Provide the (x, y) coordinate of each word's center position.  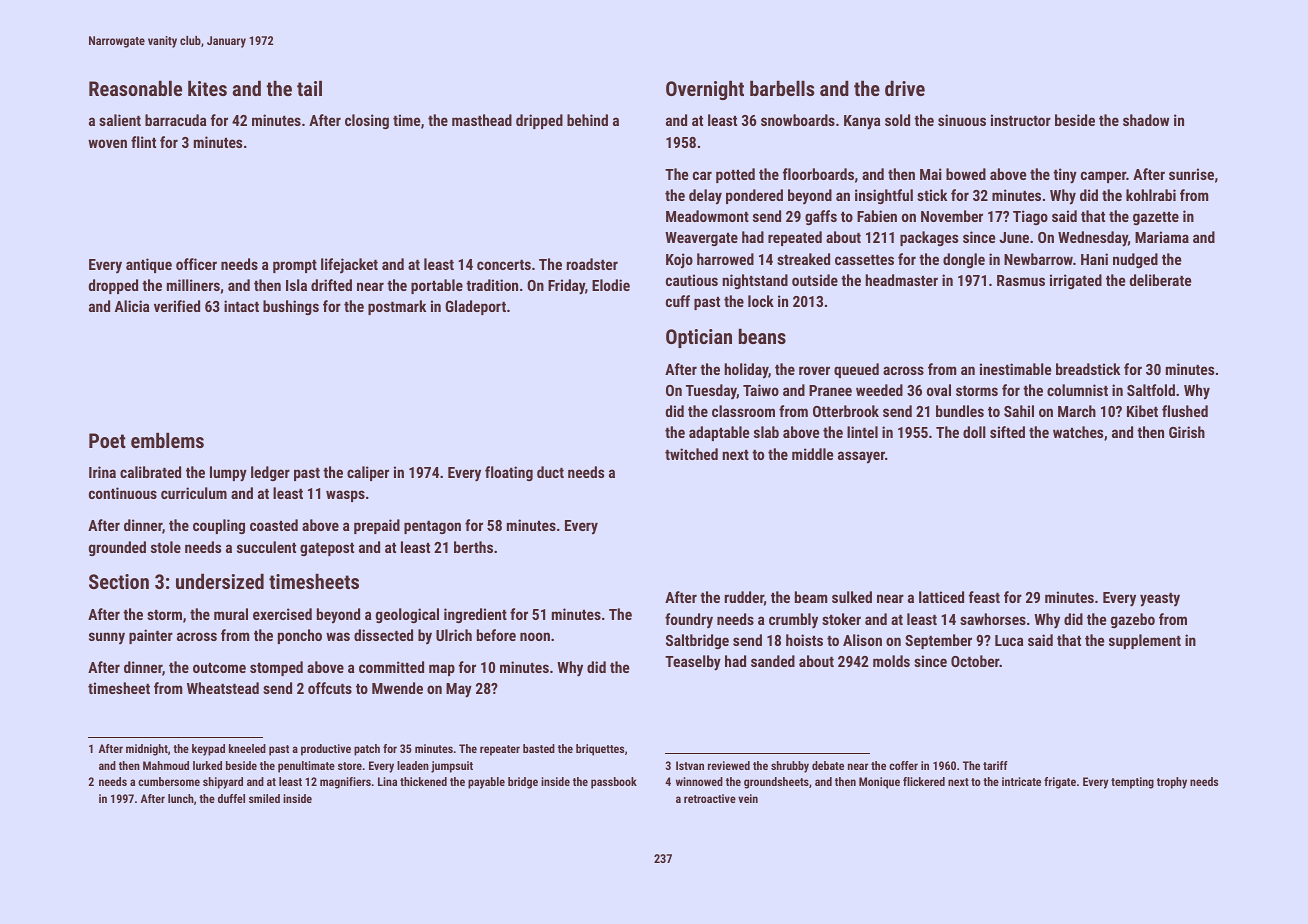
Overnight (705, 90)
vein (748, 798)
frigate (1060, 783)
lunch (181, 798)
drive (905, 88)
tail (309, 88)
